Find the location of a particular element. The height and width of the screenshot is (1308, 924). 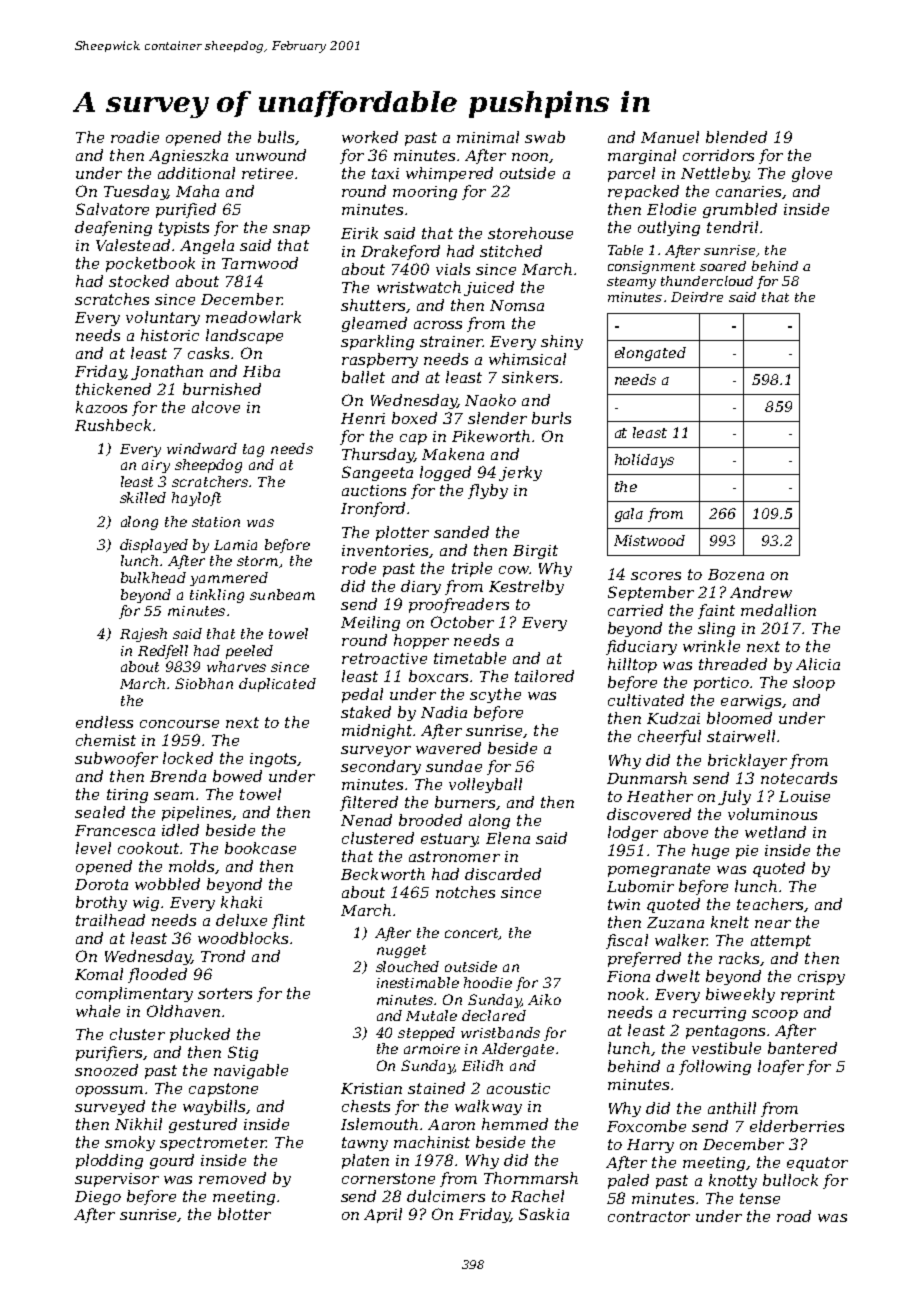

wristwatch is located at coordinates (419, 287).
